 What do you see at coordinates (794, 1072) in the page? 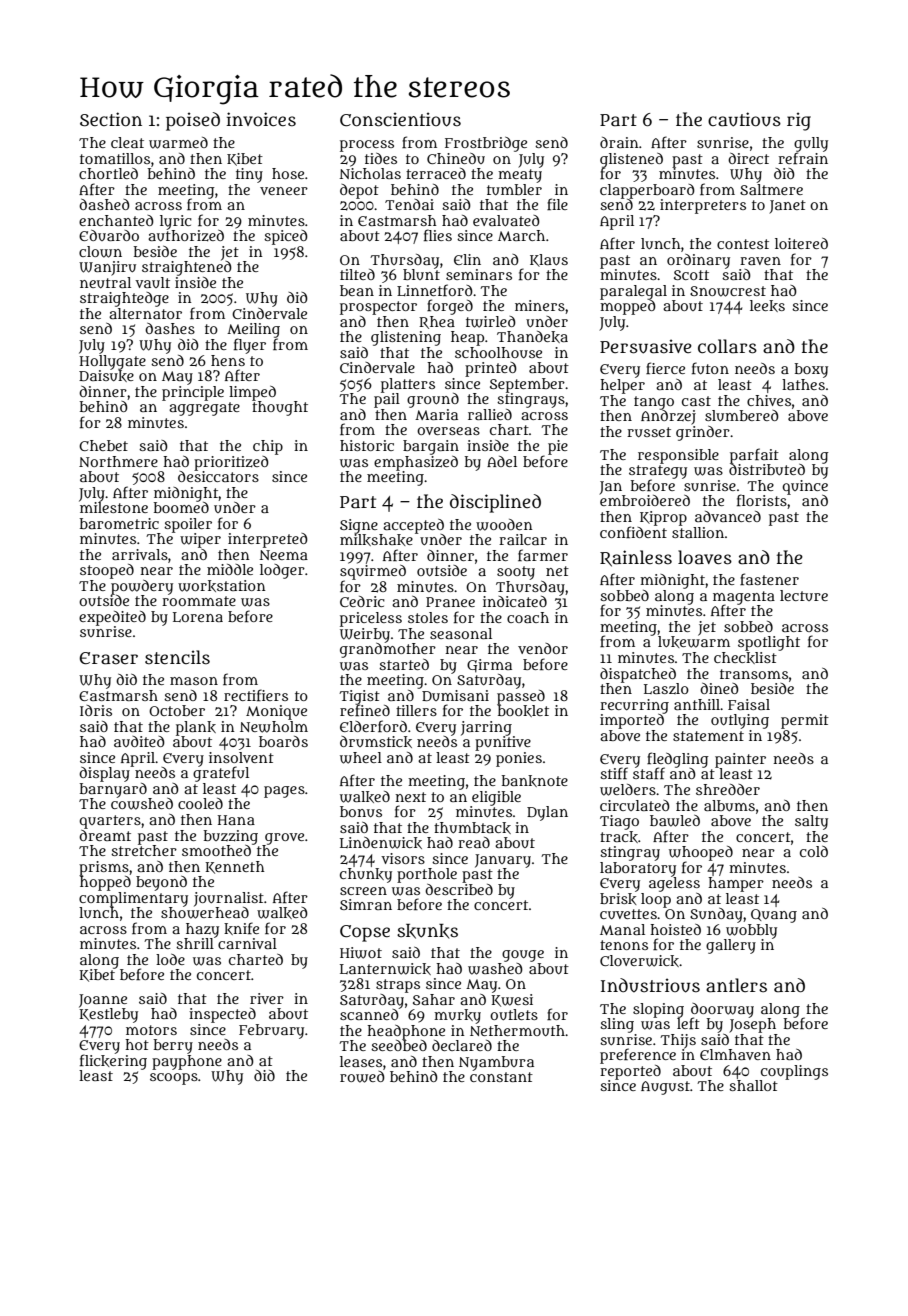
I see `couplings` at bounding box center [794, 1072].
